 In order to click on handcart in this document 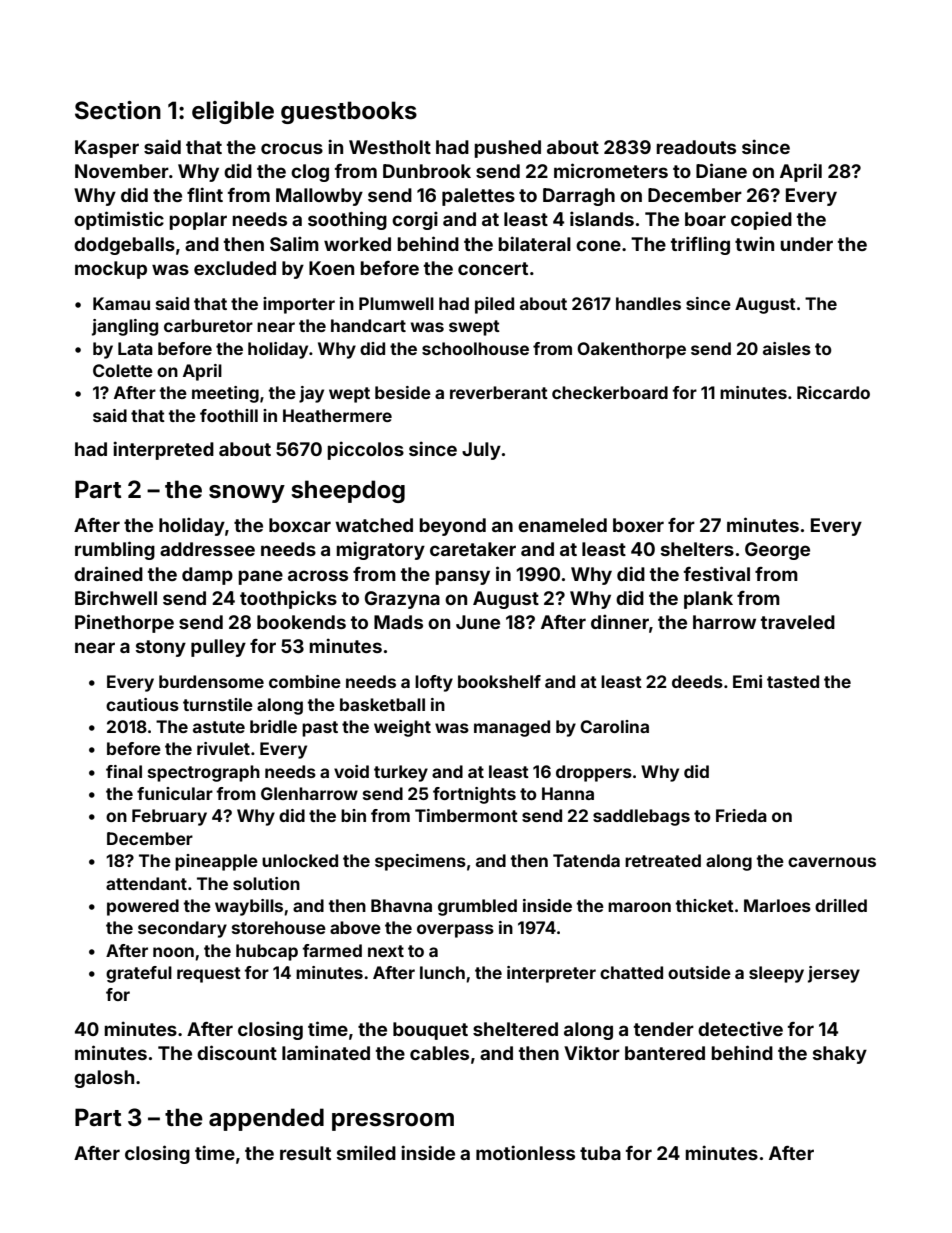, I will do `click(368, 325)`.
